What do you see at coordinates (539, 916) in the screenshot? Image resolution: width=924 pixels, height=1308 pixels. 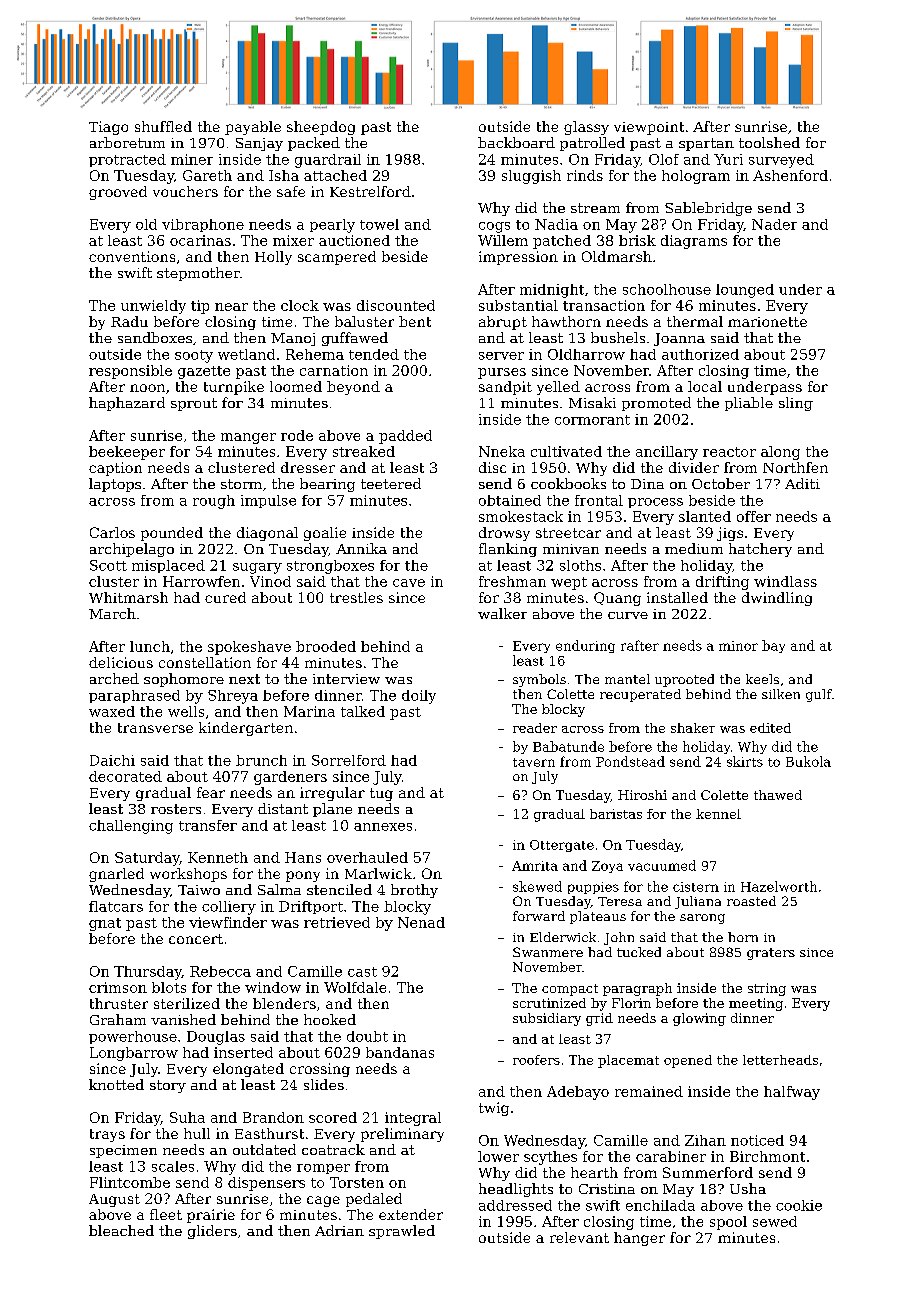 I see `forward` at bounding box center [539, 916].
